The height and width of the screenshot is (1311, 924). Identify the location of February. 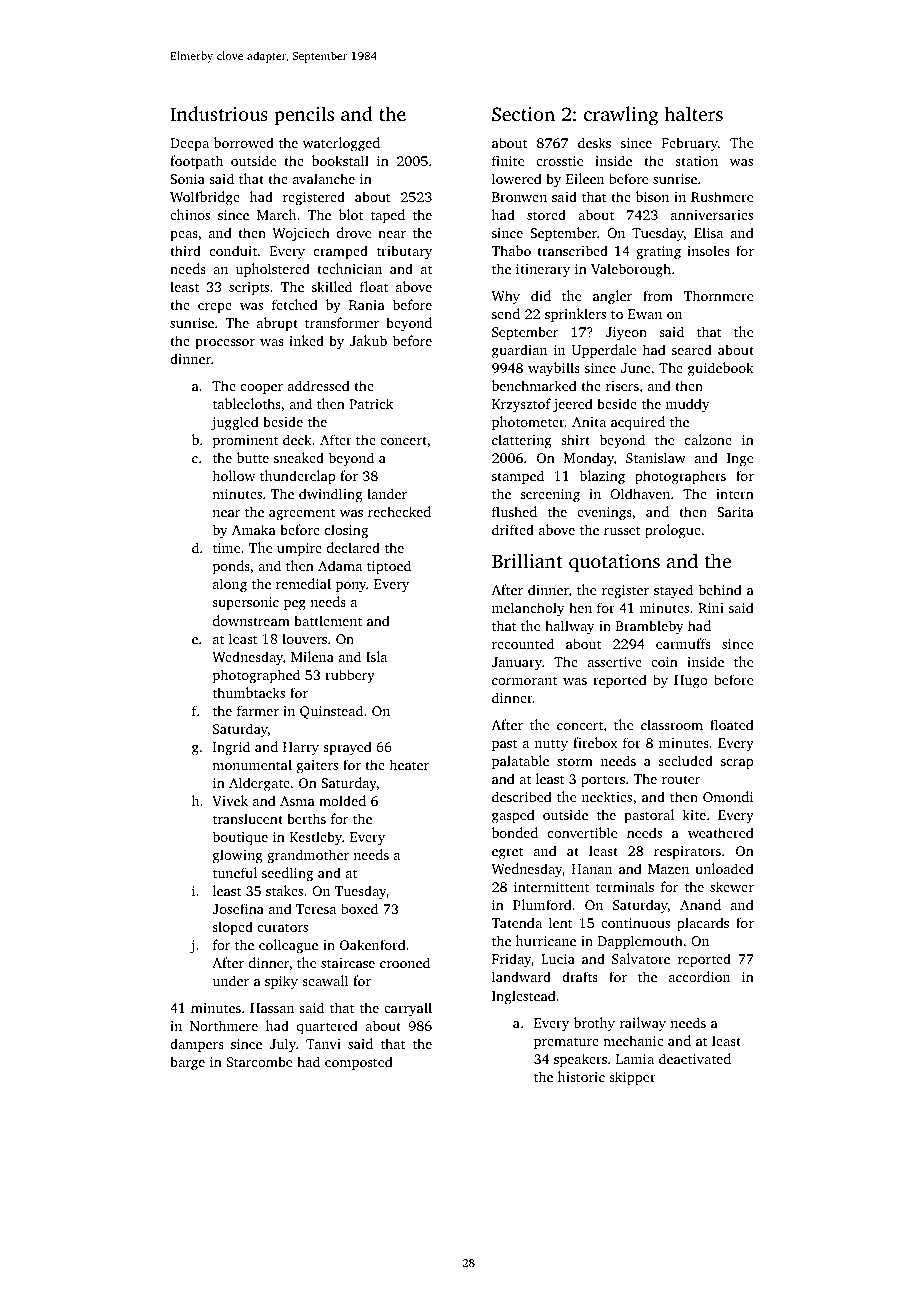
(690, 144).
